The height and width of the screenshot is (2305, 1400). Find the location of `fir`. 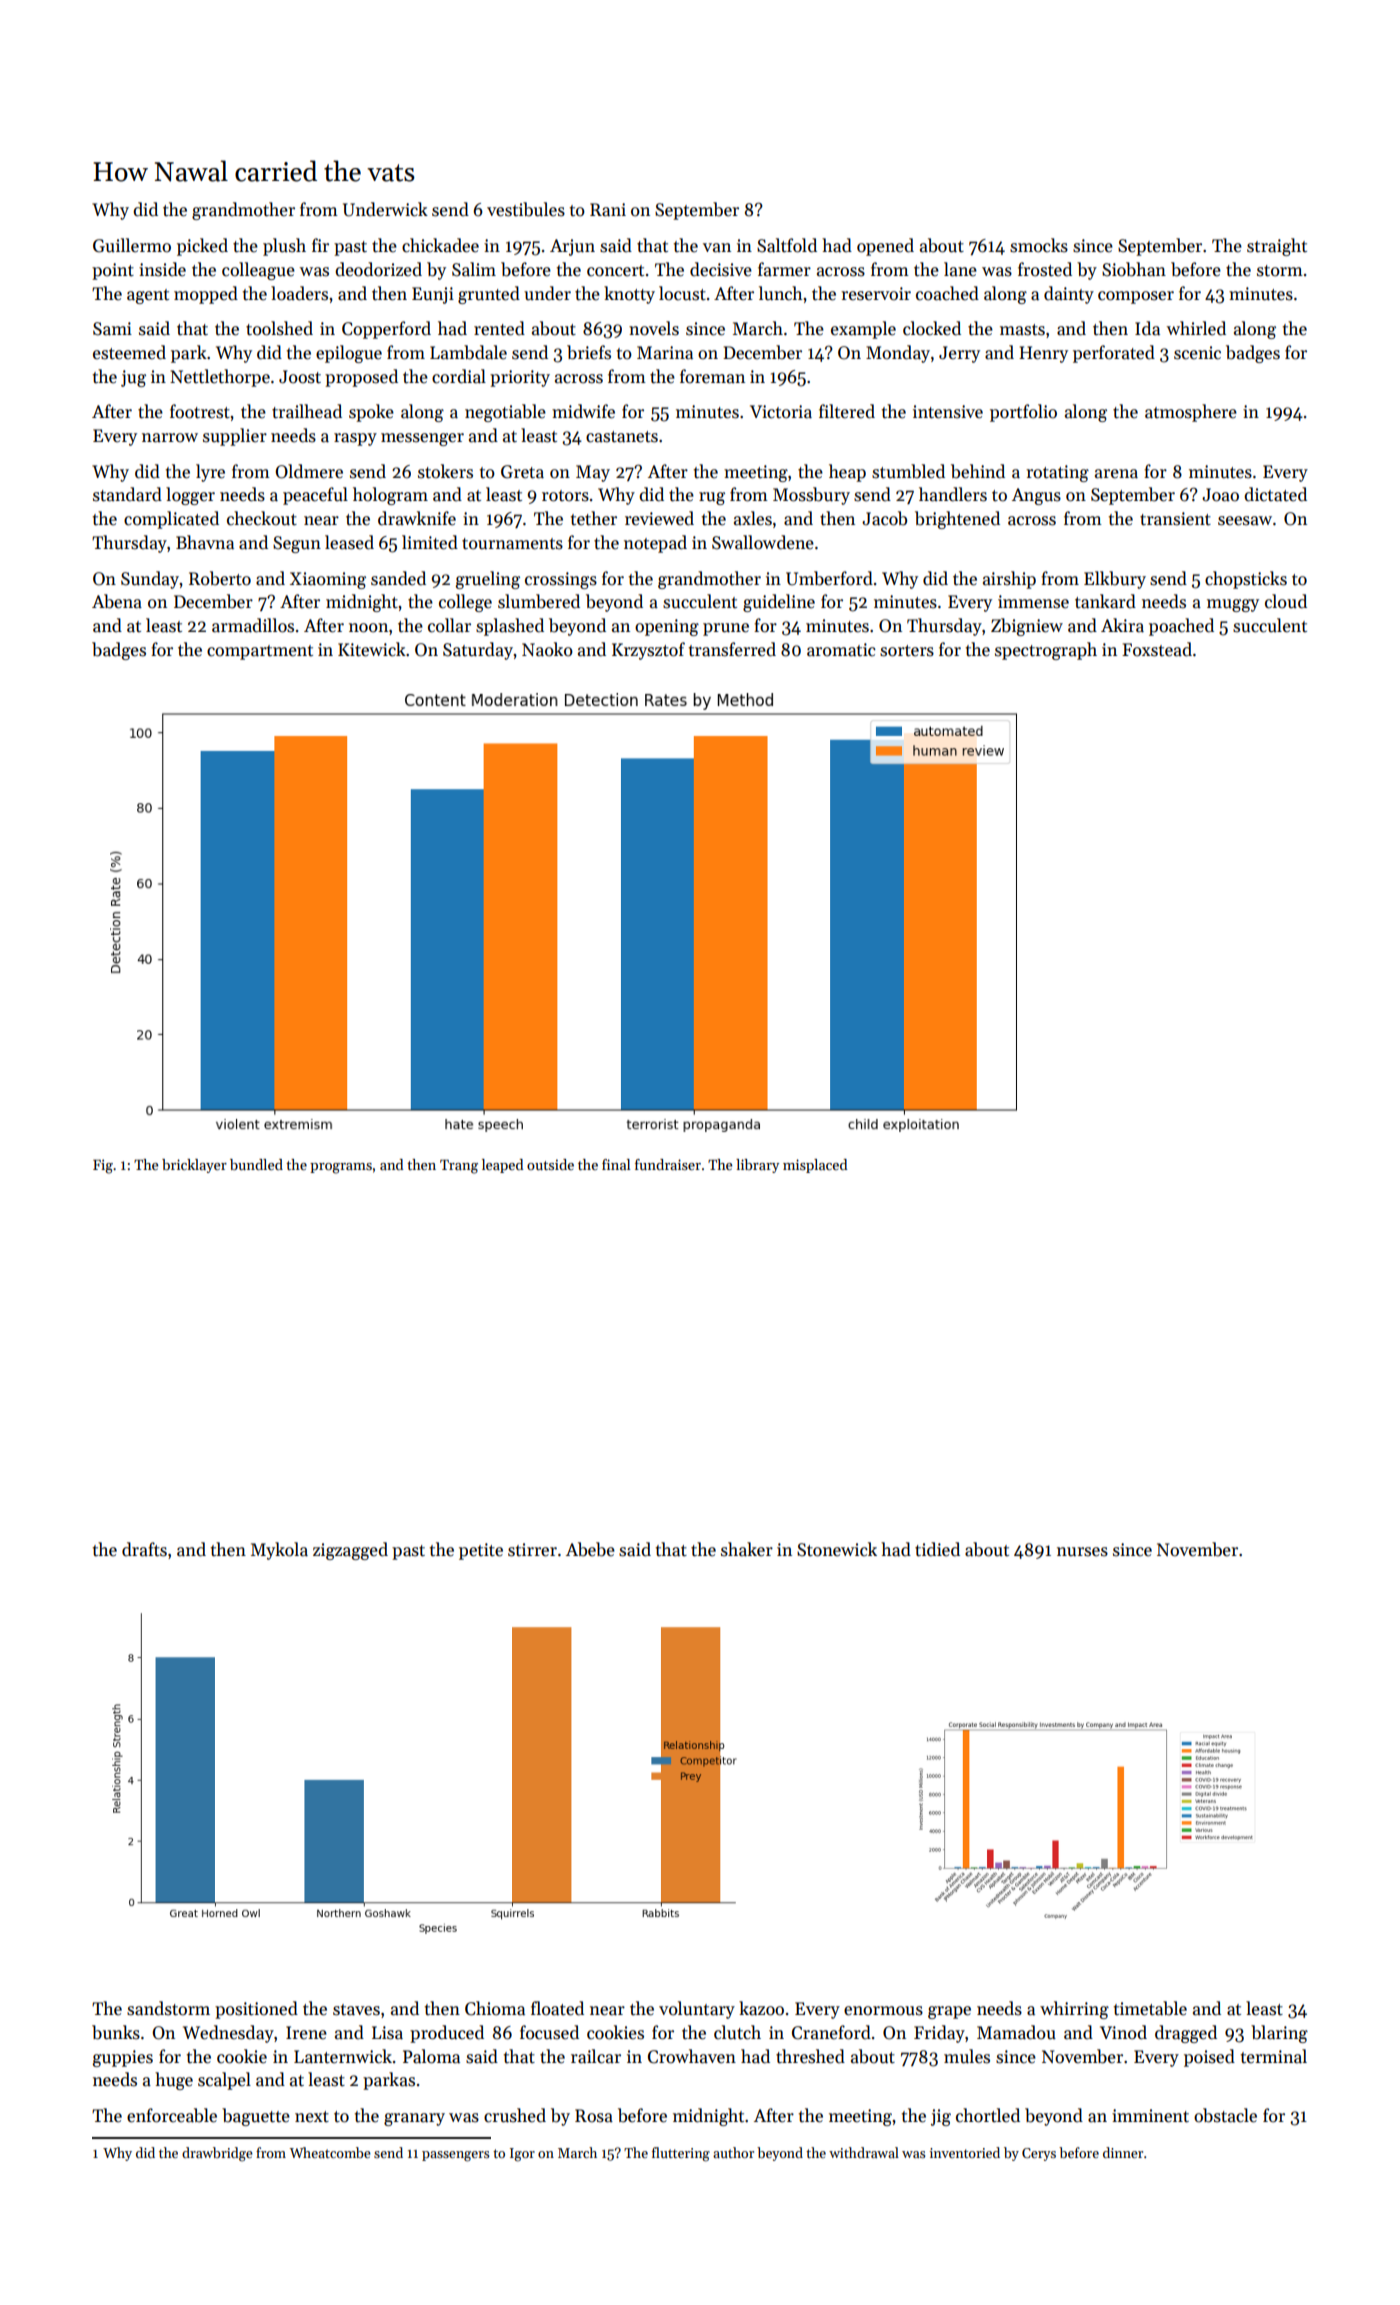

fir is located at coordinates (320, 245).
